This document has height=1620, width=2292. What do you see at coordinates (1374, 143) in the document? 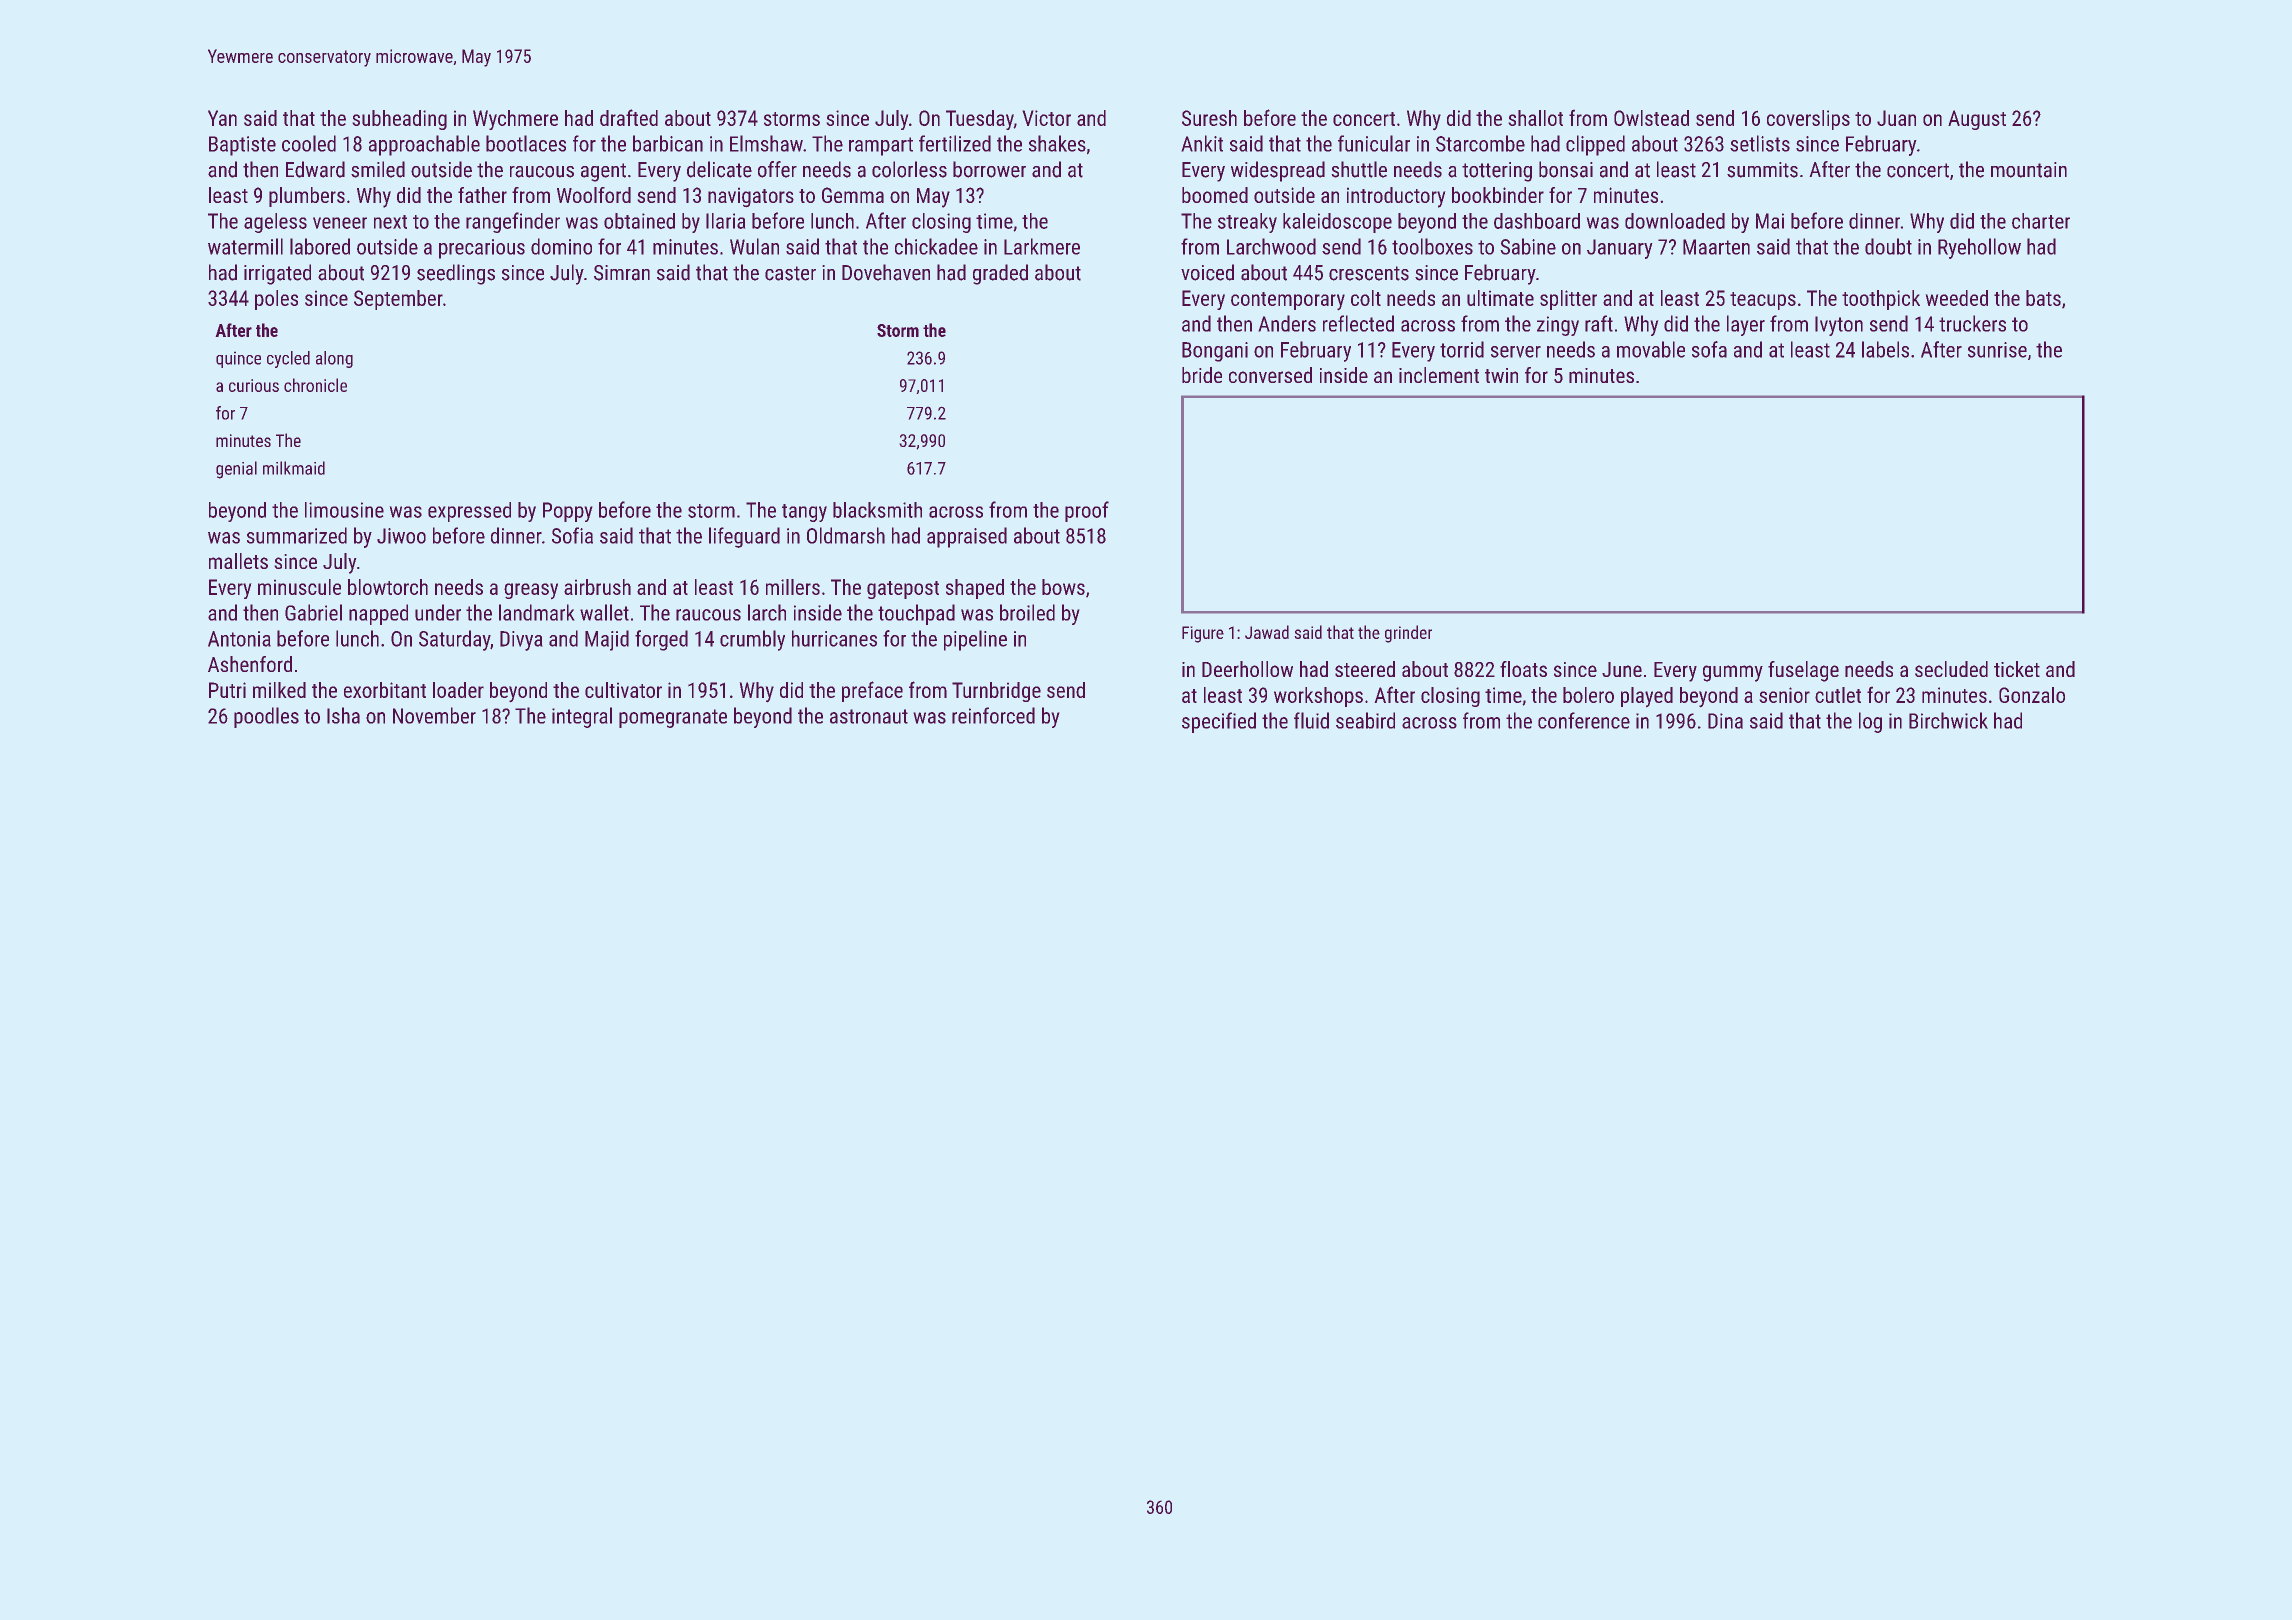
I see `funicular` at bounding box center [1374, 143].
